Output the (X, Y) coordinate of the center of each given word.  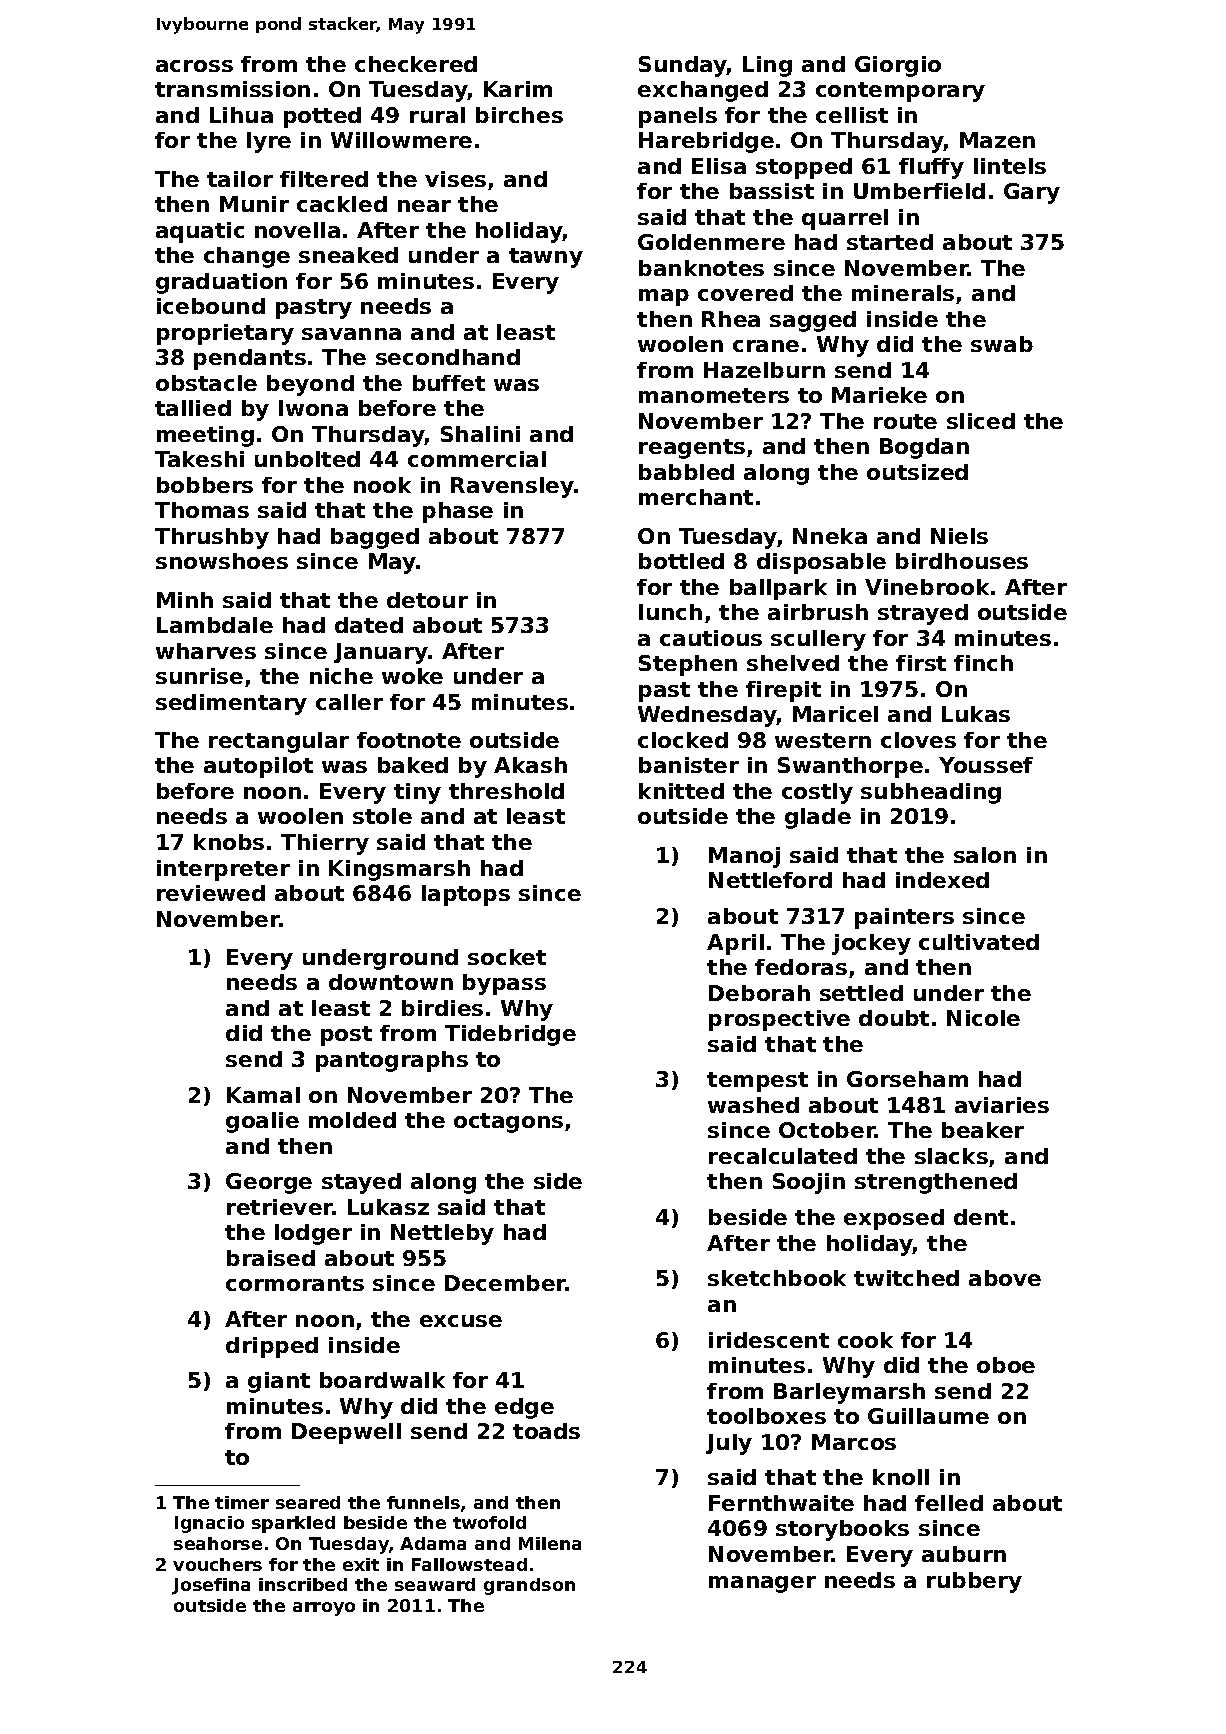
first (921, 663)
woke (412, 676)
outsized (917, 472)
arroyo (324, 1609)
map (664, 297)
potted (322, 117)
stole (382, 816)
